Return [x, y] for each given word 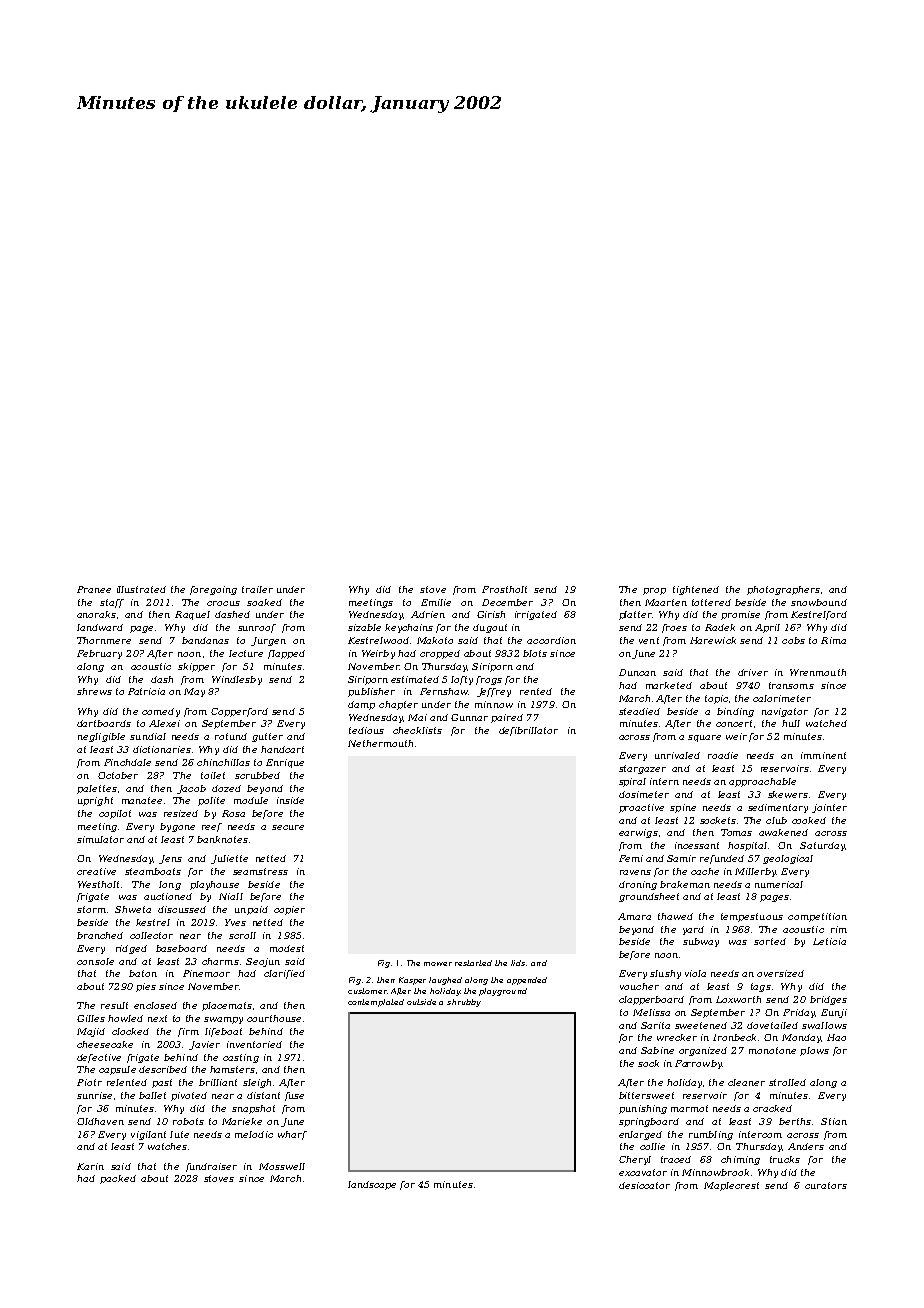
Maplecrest [731, 1186]
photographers [783, 590]
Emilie [436, 602]
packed [118, 1179]
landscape [372, 1185]
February [99, 654]
